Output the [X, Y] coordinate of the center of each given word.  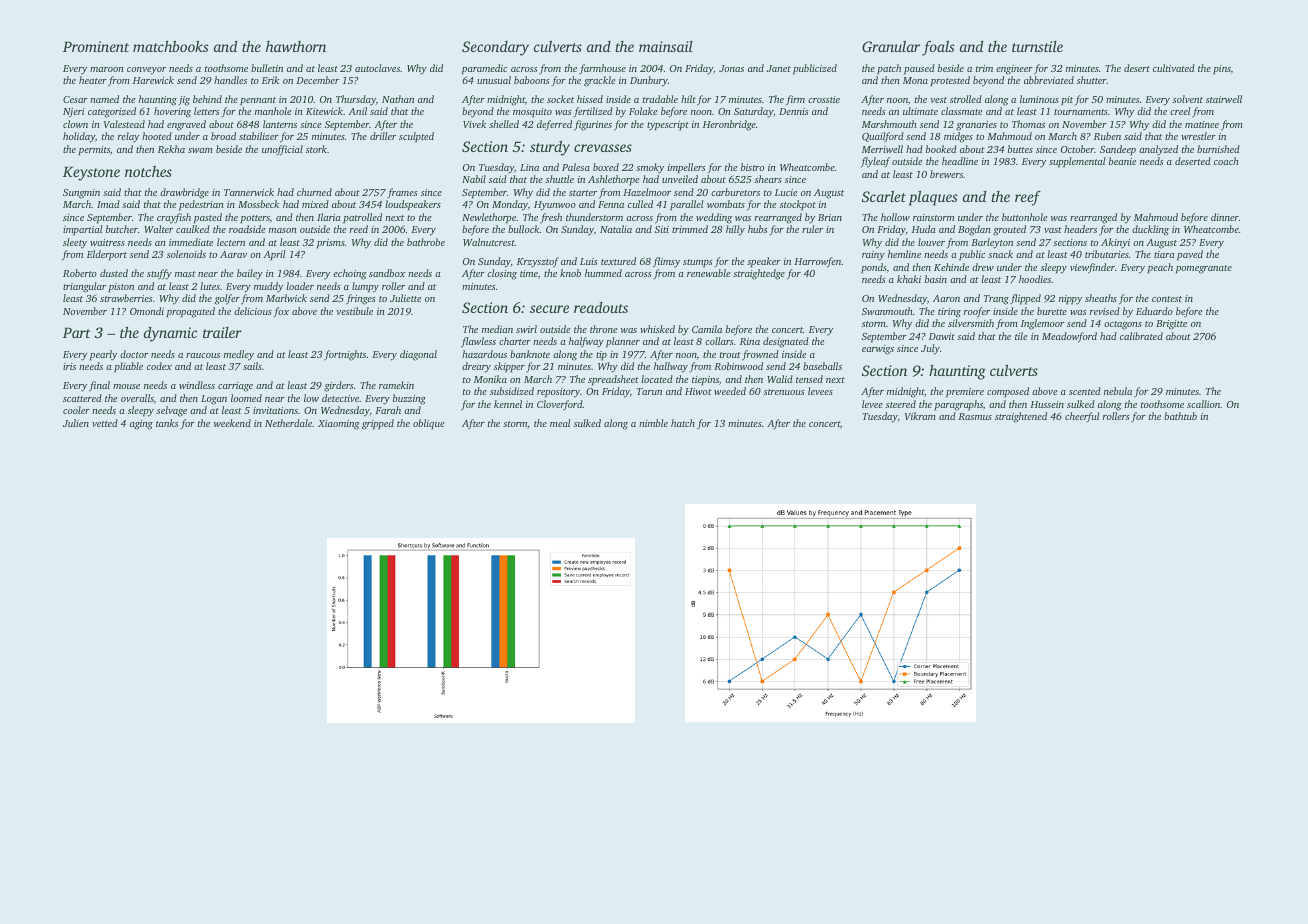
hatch [683, 423]
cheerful [1082, 417]
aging [141, 425]
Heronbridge [729, 125]
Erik [270, 80]
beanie [1122, 161]
